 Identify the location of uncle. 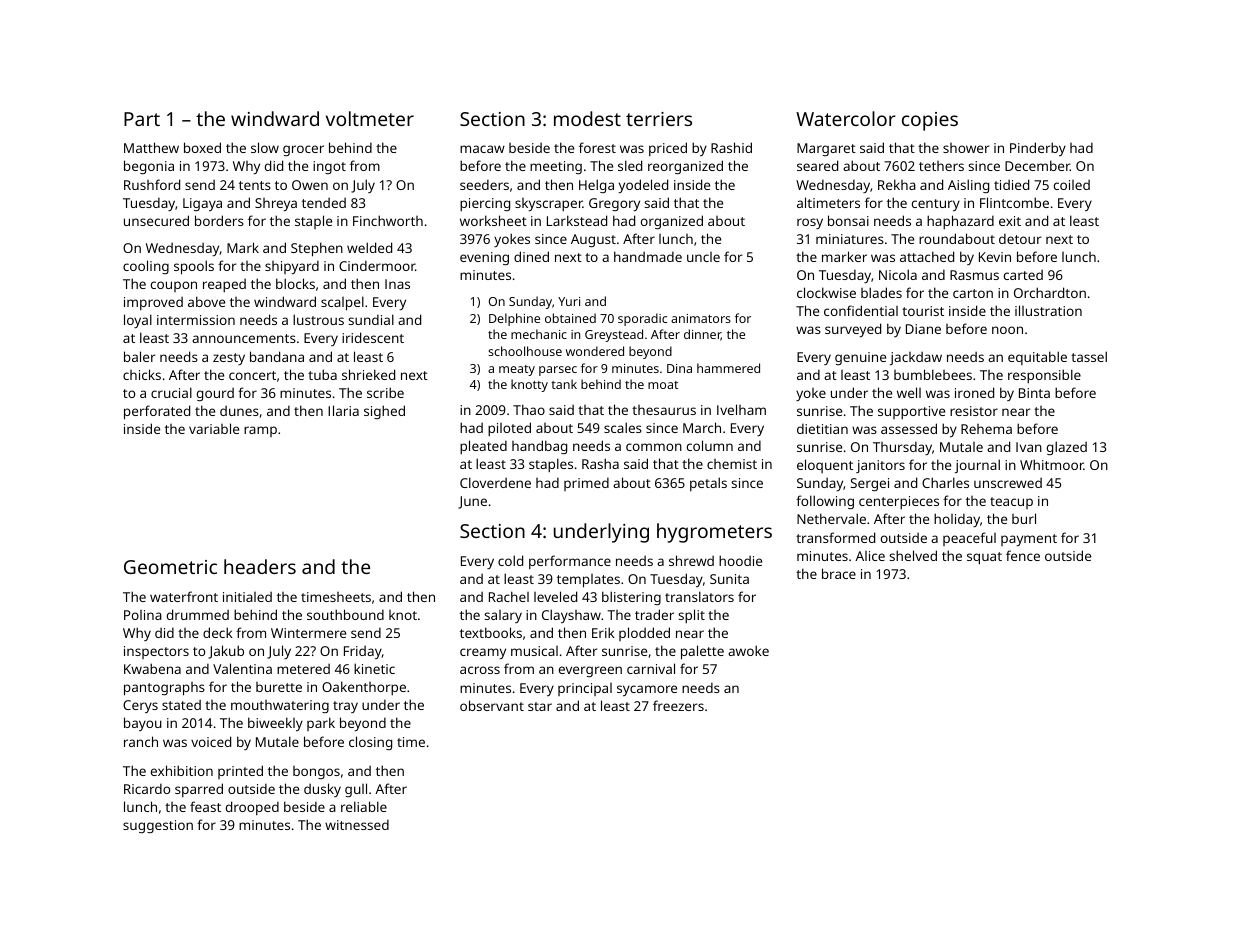
(703, 257).
